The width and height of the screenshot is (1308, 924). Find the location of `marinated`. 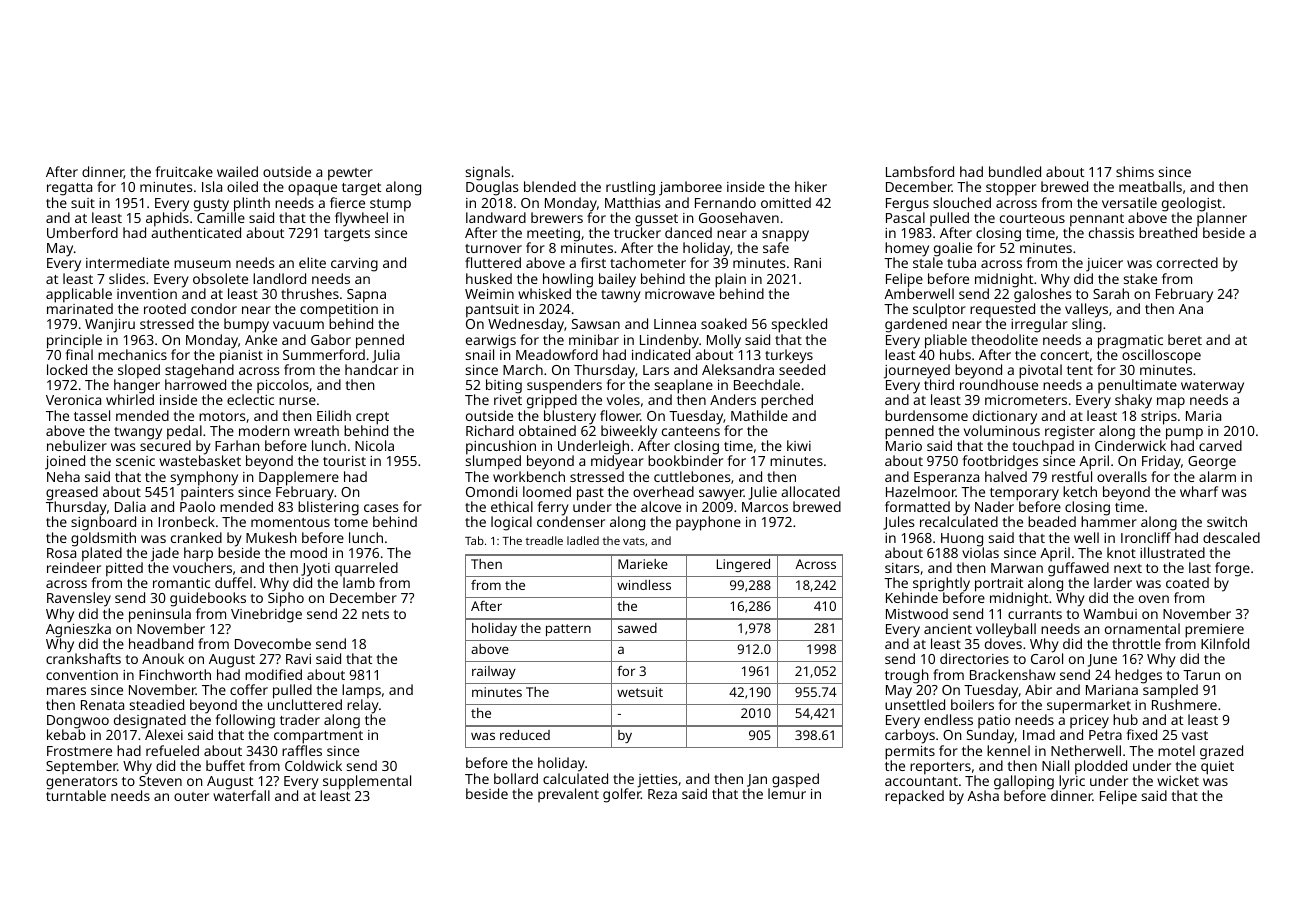

marinated is located at coordinates (80, 308).
